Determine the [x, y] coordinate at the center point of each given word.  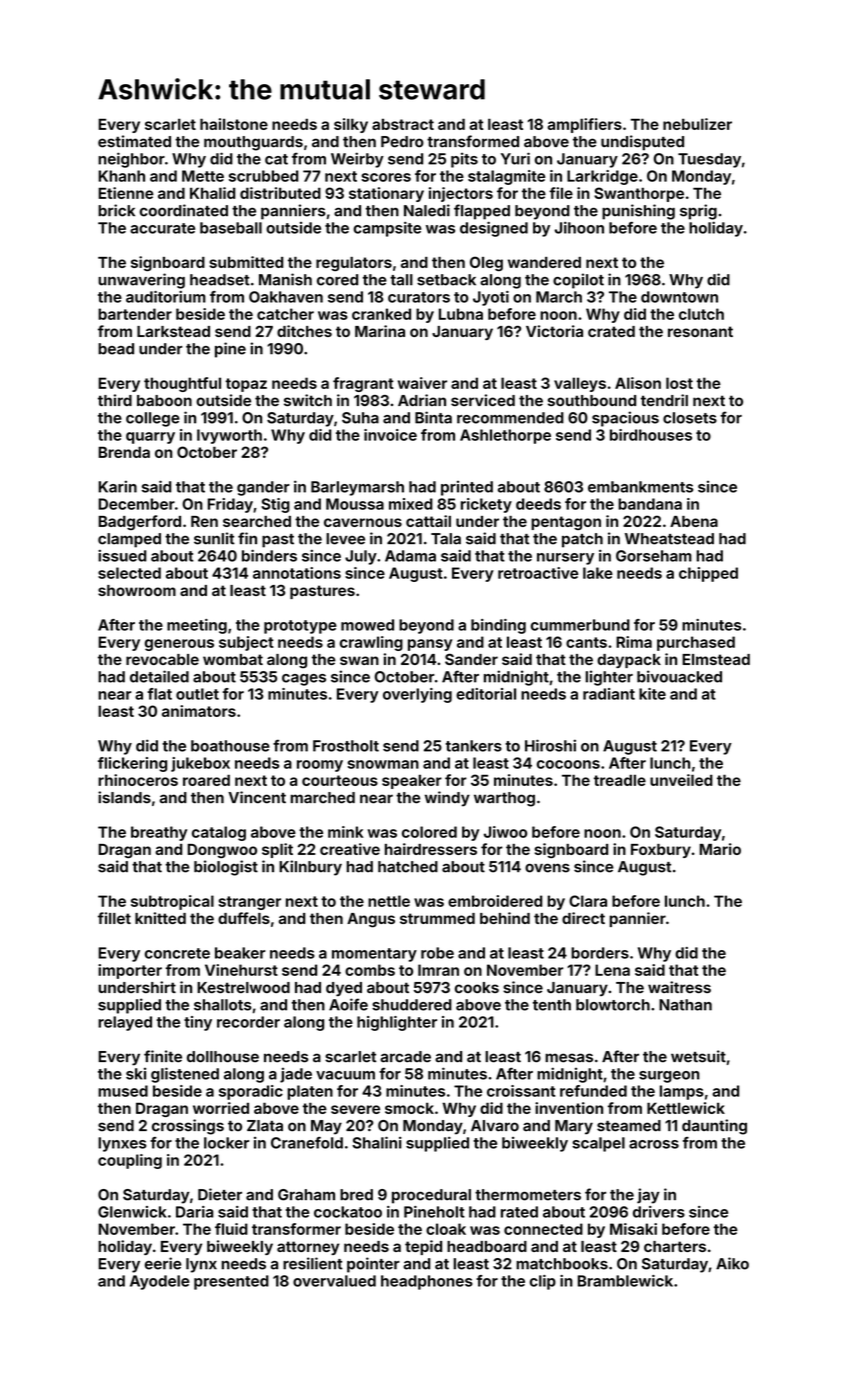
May [326, 1127]
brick [116, 210]
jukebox [200, 764]
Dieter [220, 1194]
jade [296, 1075]
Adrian [422, 400]
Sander [471, 659]
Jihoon [579, 228]
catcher [285, 314]
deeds [538, 504]
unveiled [681, 780]
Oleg [486, 263]
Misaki [633, 1229]
